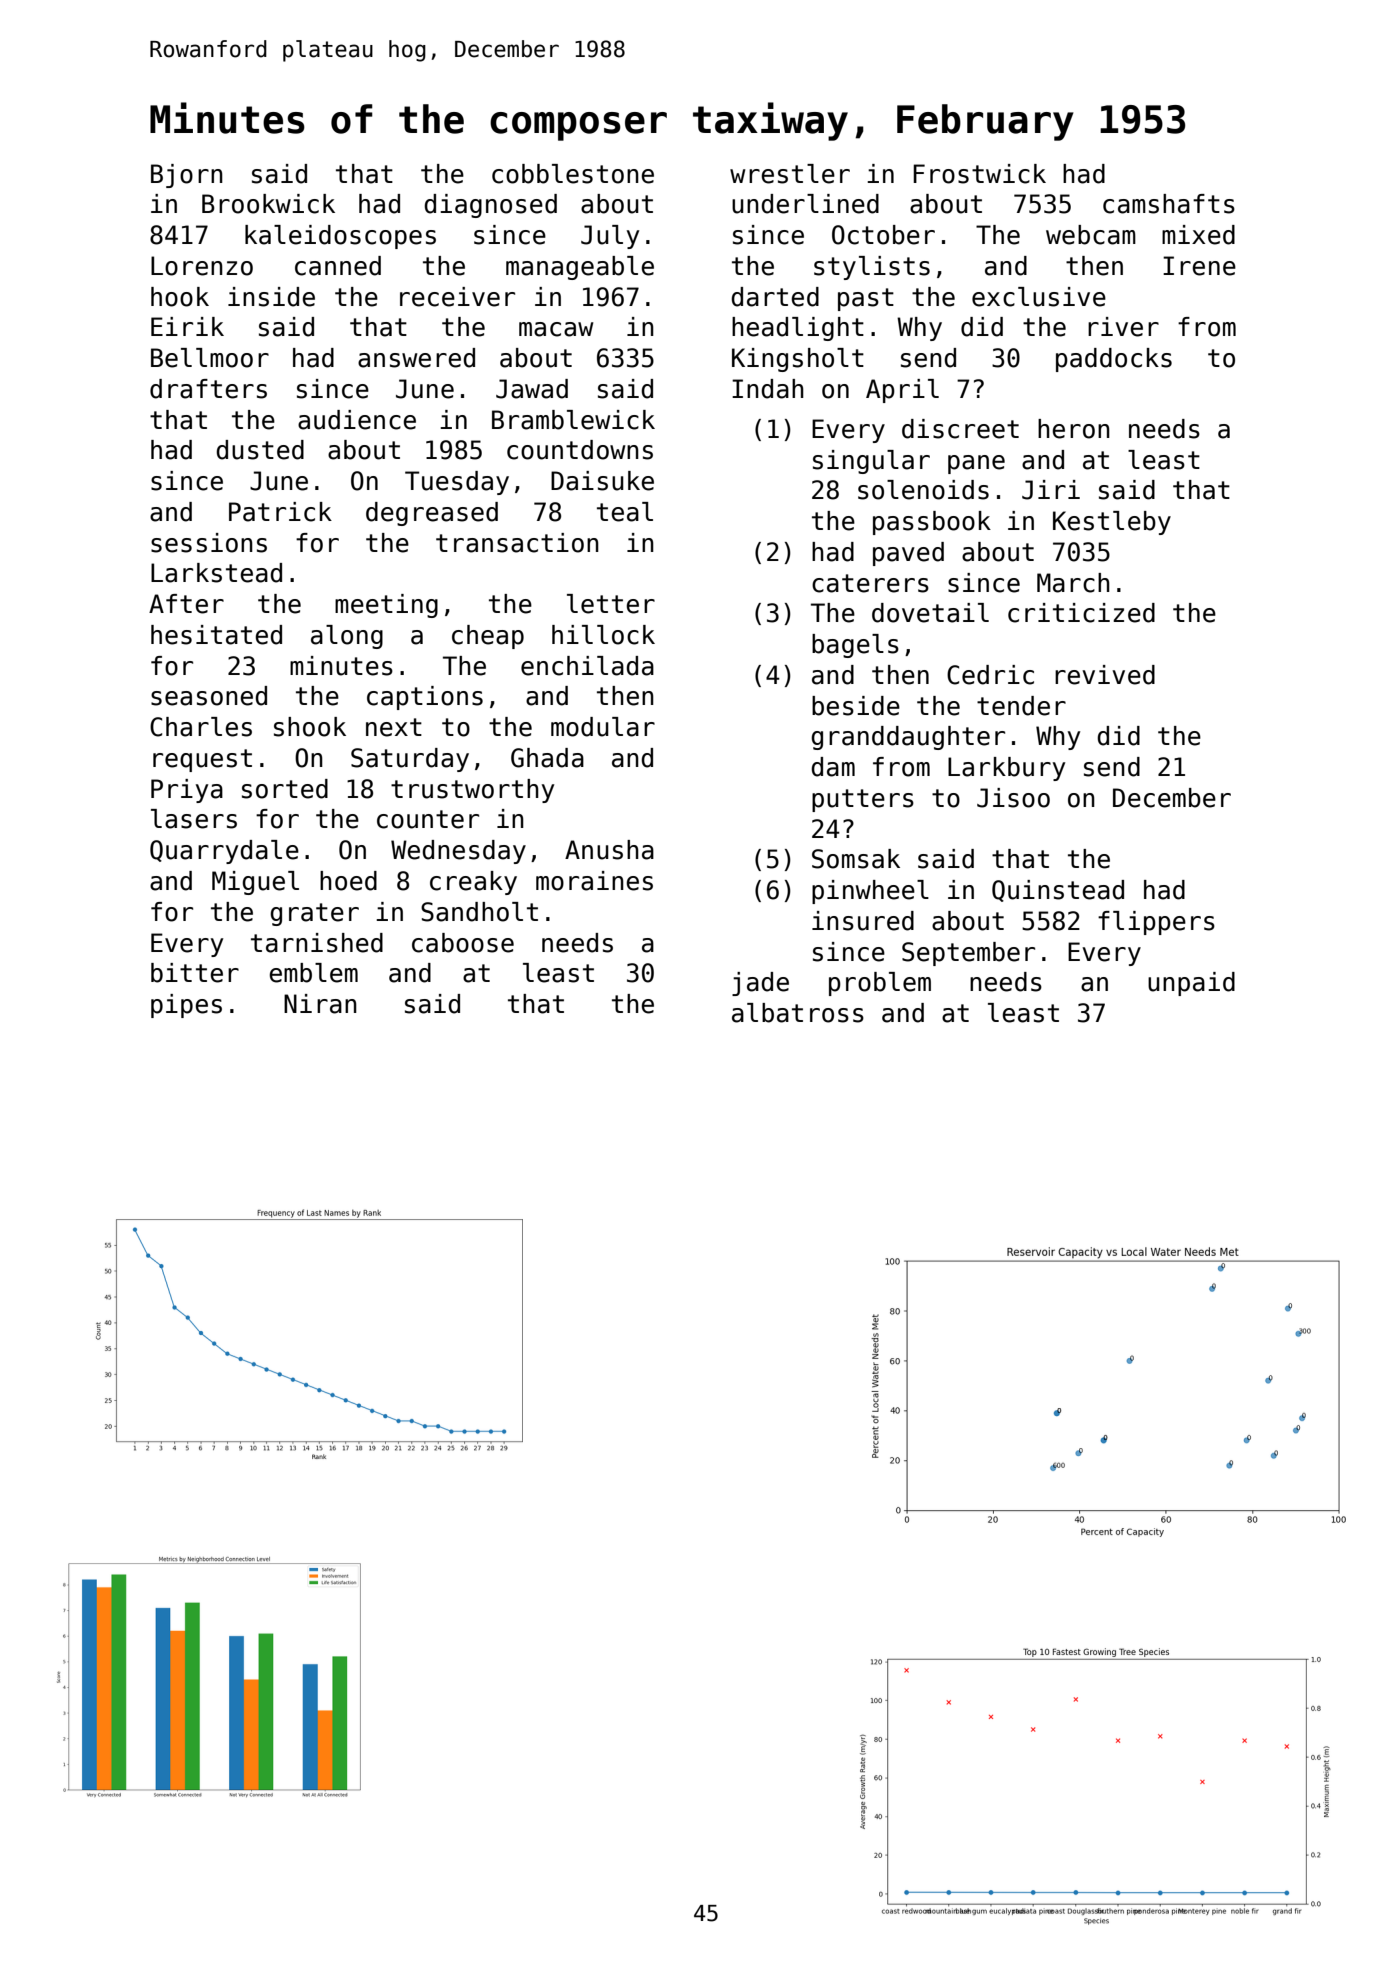 The image size is (1386, 1969). Describe the element at coordinates (348, 881) in the screenshot. I see `hoed` at that location.
